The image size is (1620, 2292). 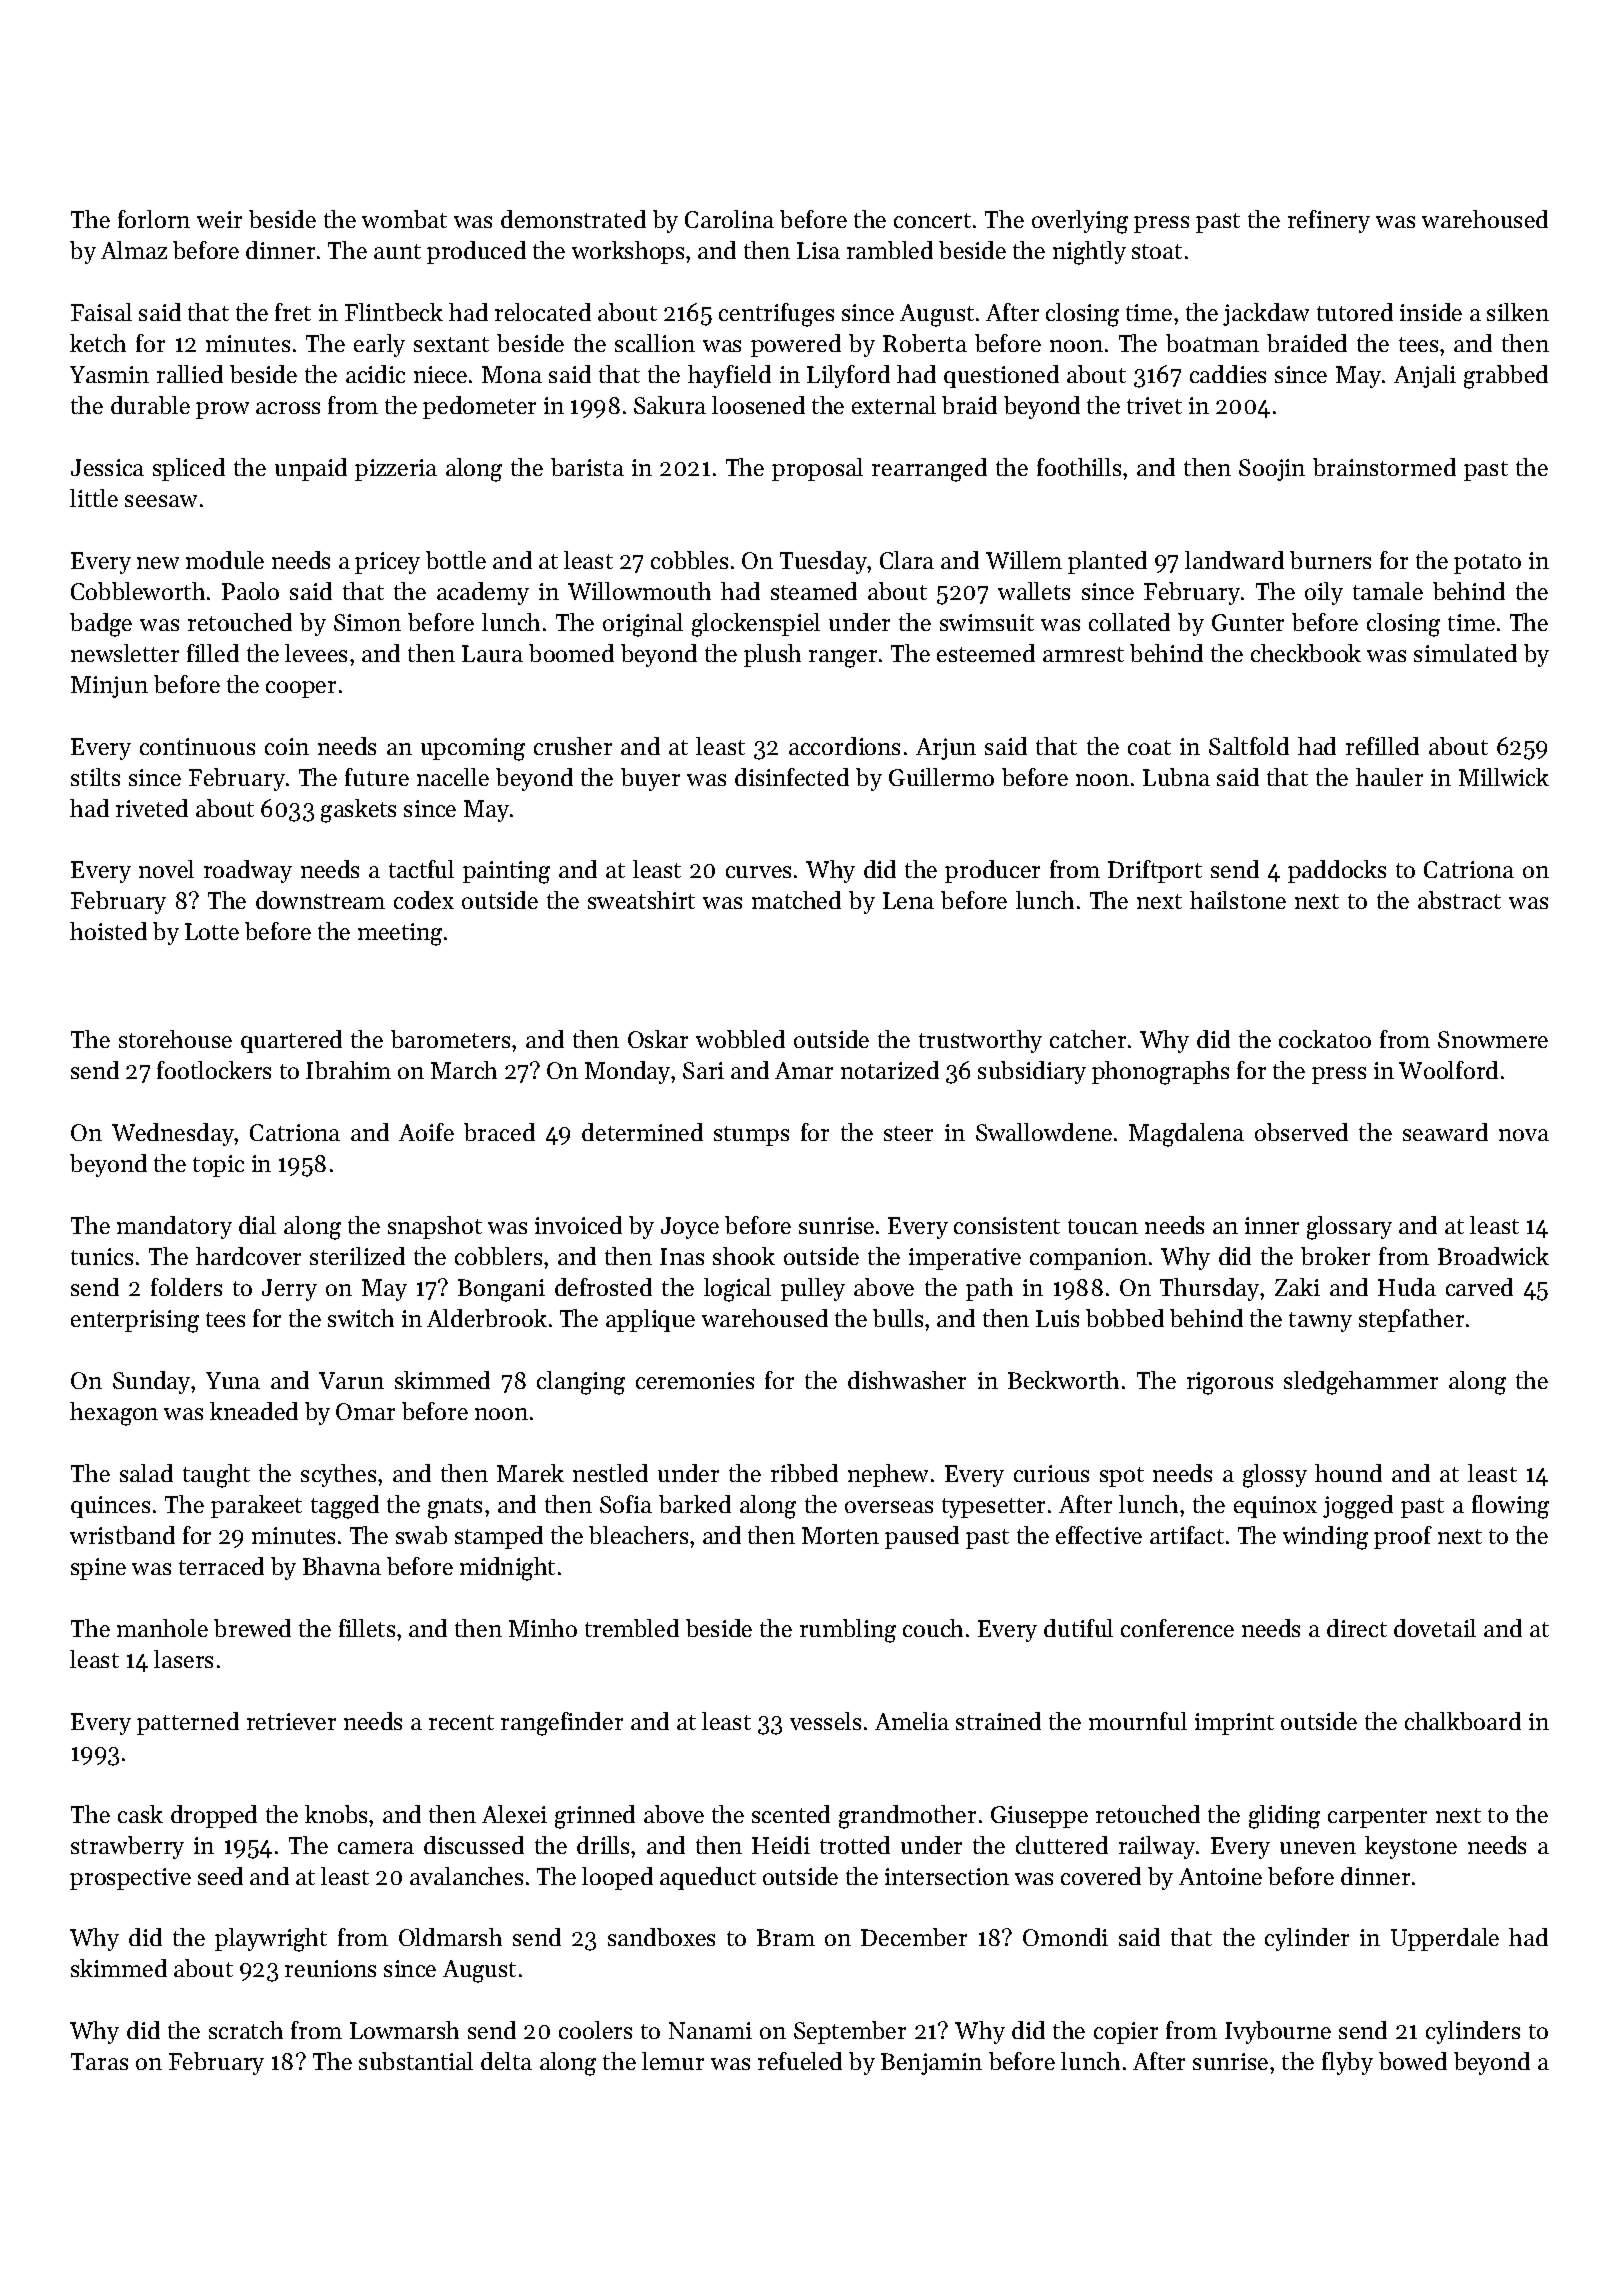 I want to click on Joyce, so click(x=690, y=1228).
